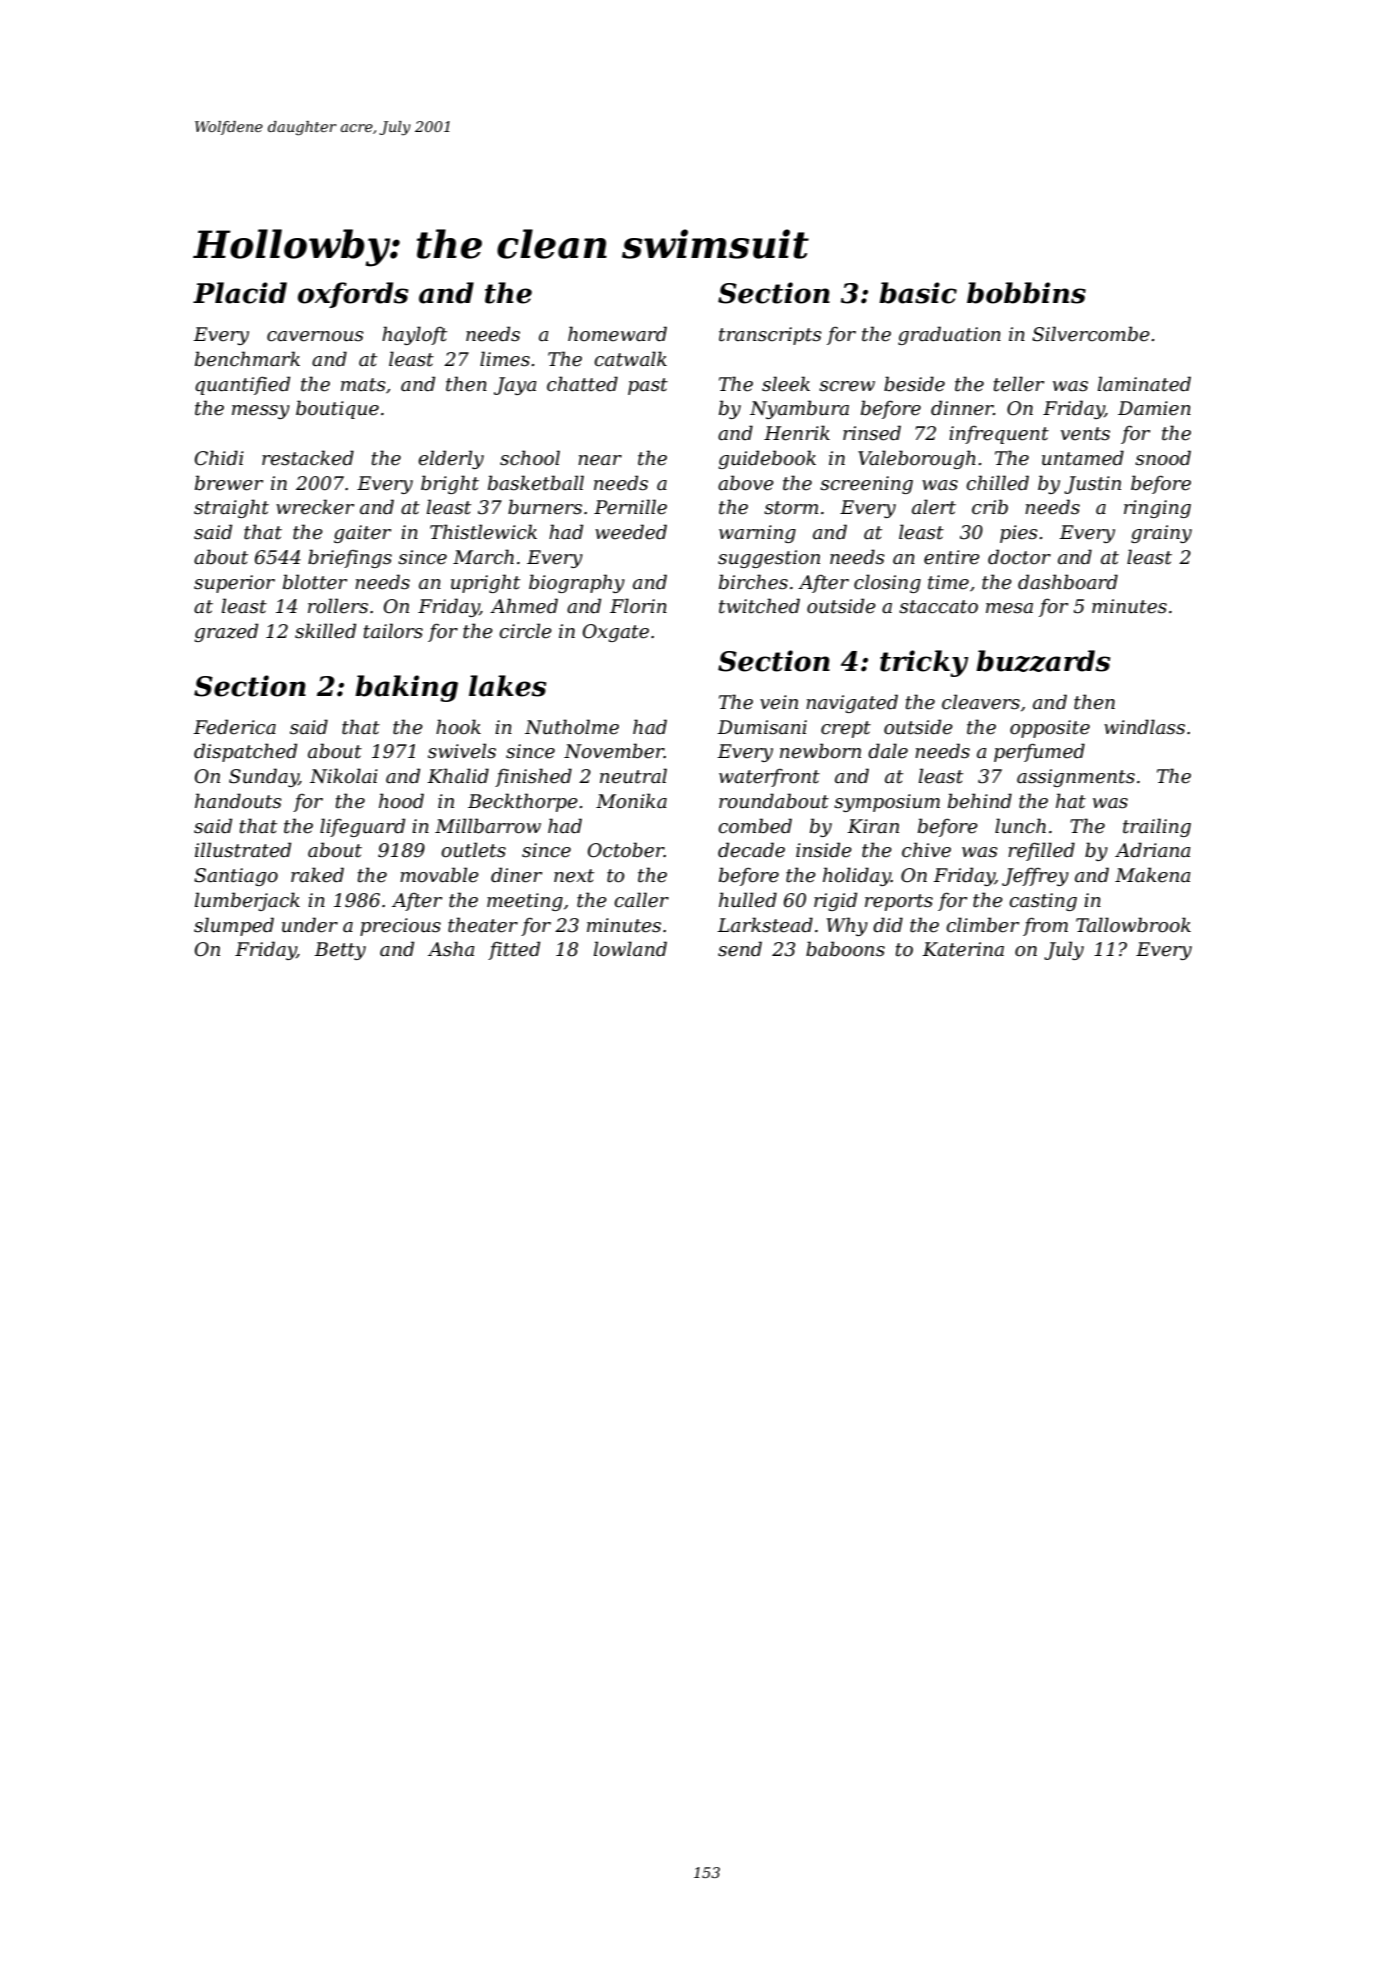  Describe the element at coordinates (786, 384) in the screenshot. I see `sleek` at that location.
